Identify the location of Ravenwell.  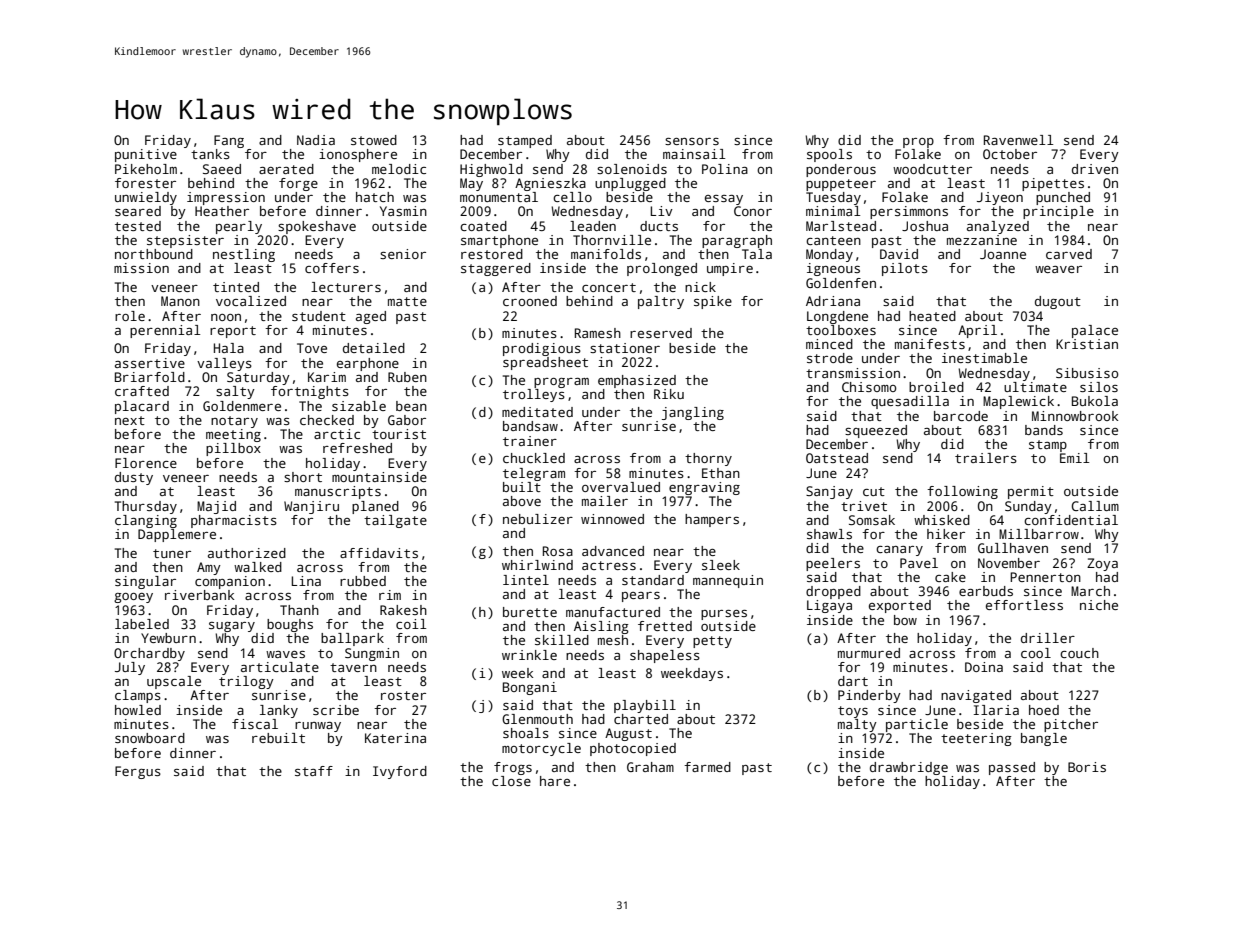
(1018, 140).
